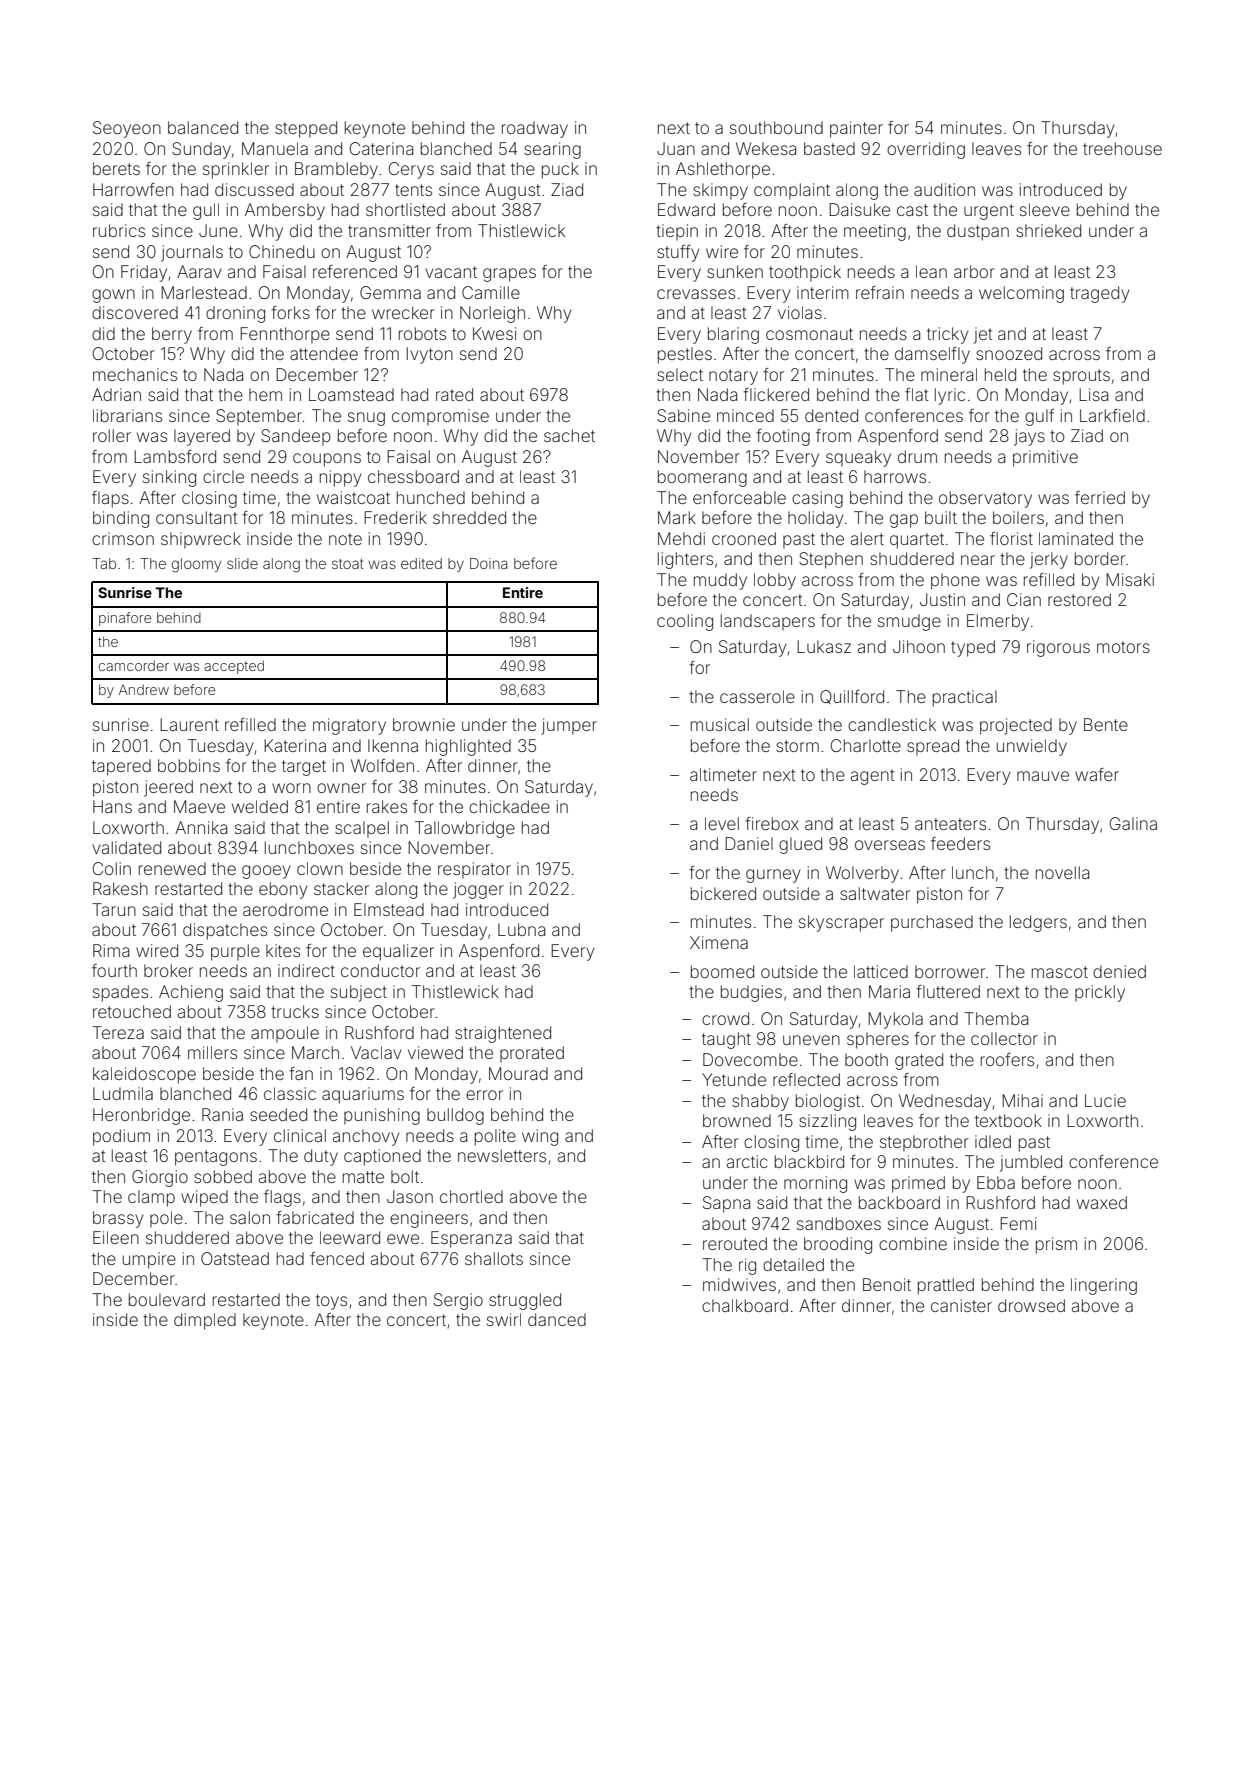  What do you see at coordinates (112, 435) in the screenshot?
I see `roller` at bounding box center [112, 435].
